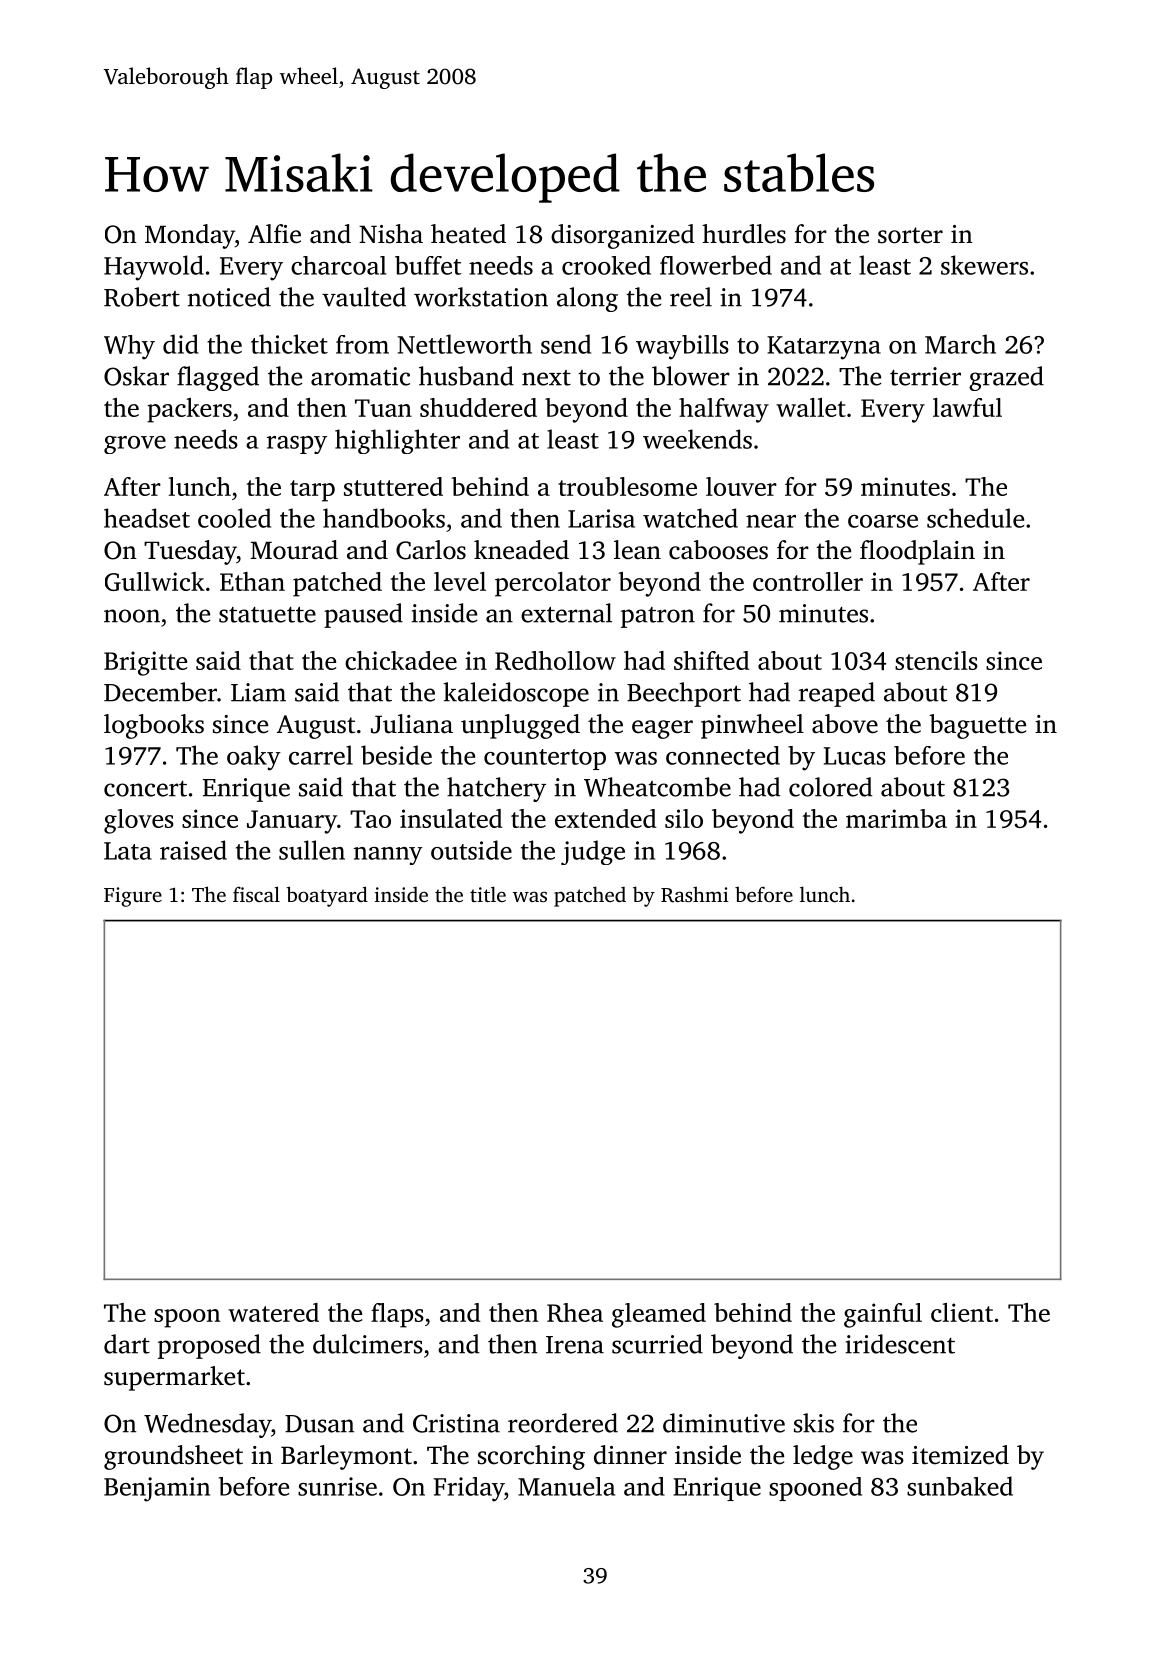  Describe the element at coordinates (274, 234) in the document. I see `Alfie` at that location.
